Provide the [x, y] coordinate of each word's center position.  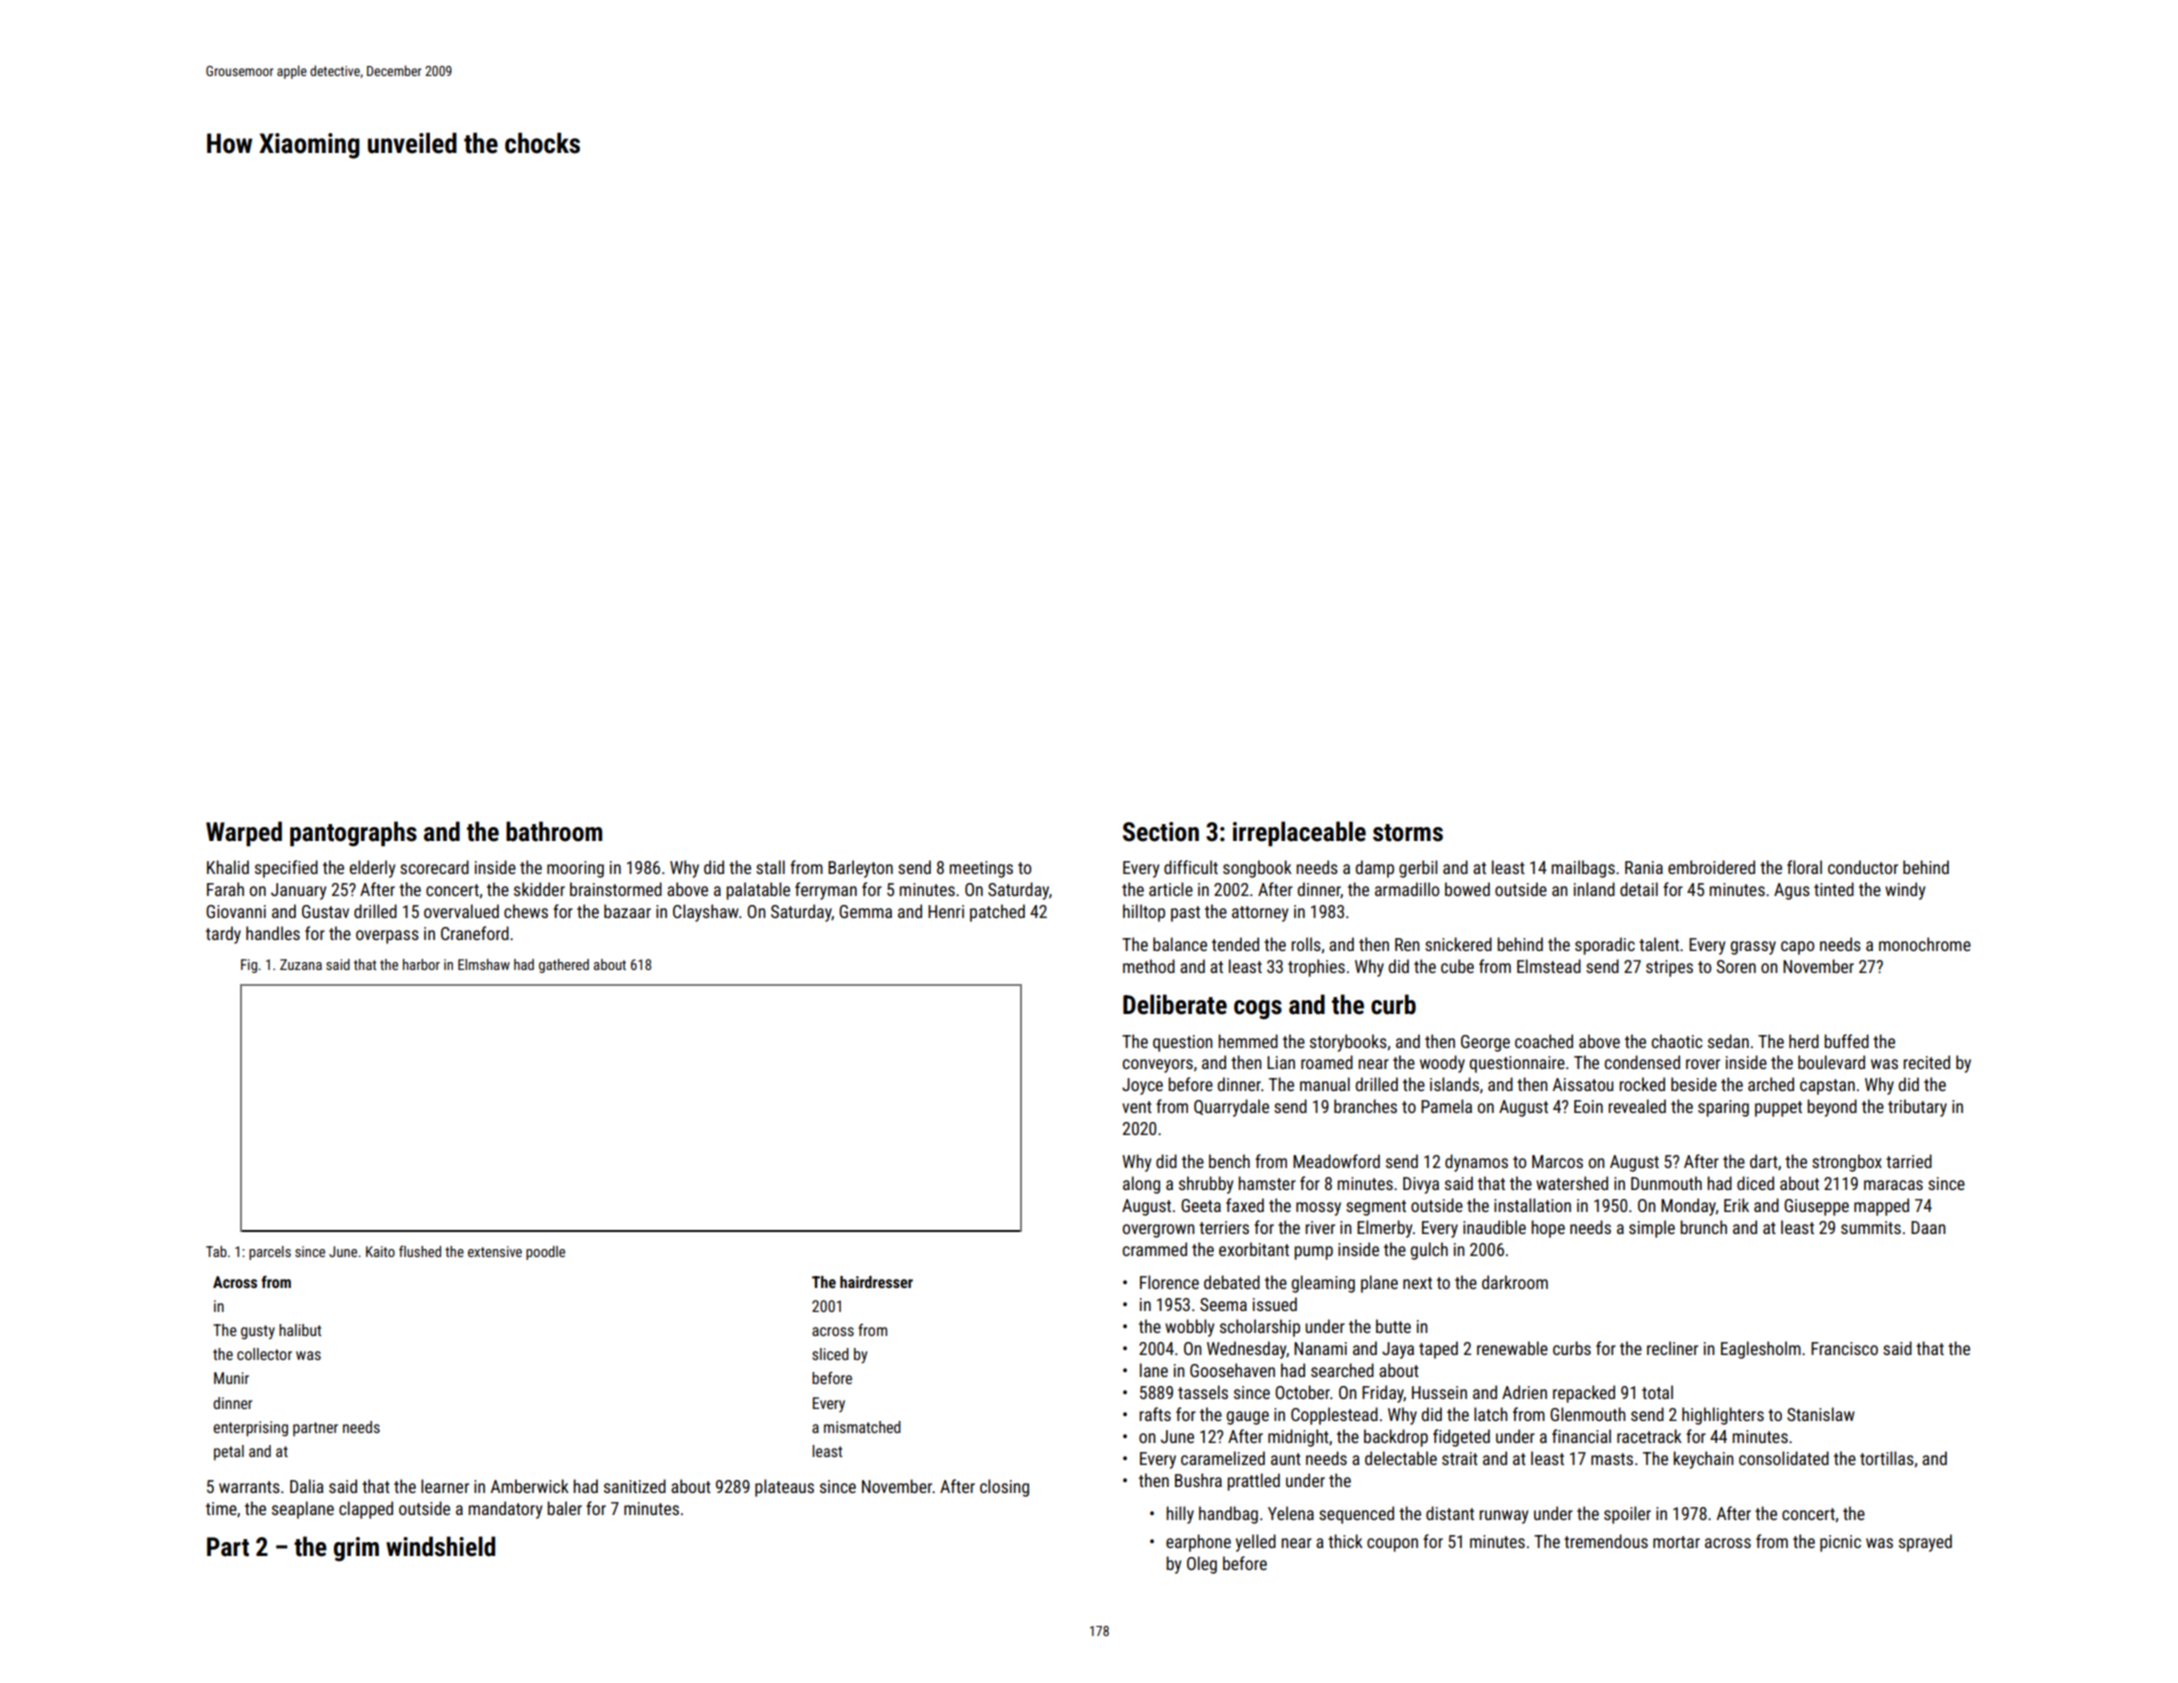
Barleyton [860, 869]
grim [356, 1549]
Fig [249, 966]
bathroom [554, 831]
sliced [830, 1354]
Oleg [1202, 1565]
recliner [1672, 1348]
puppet [1778, 1109]
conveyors [1158, 1066]
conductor [1863, 867]
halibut [300, 1330]
